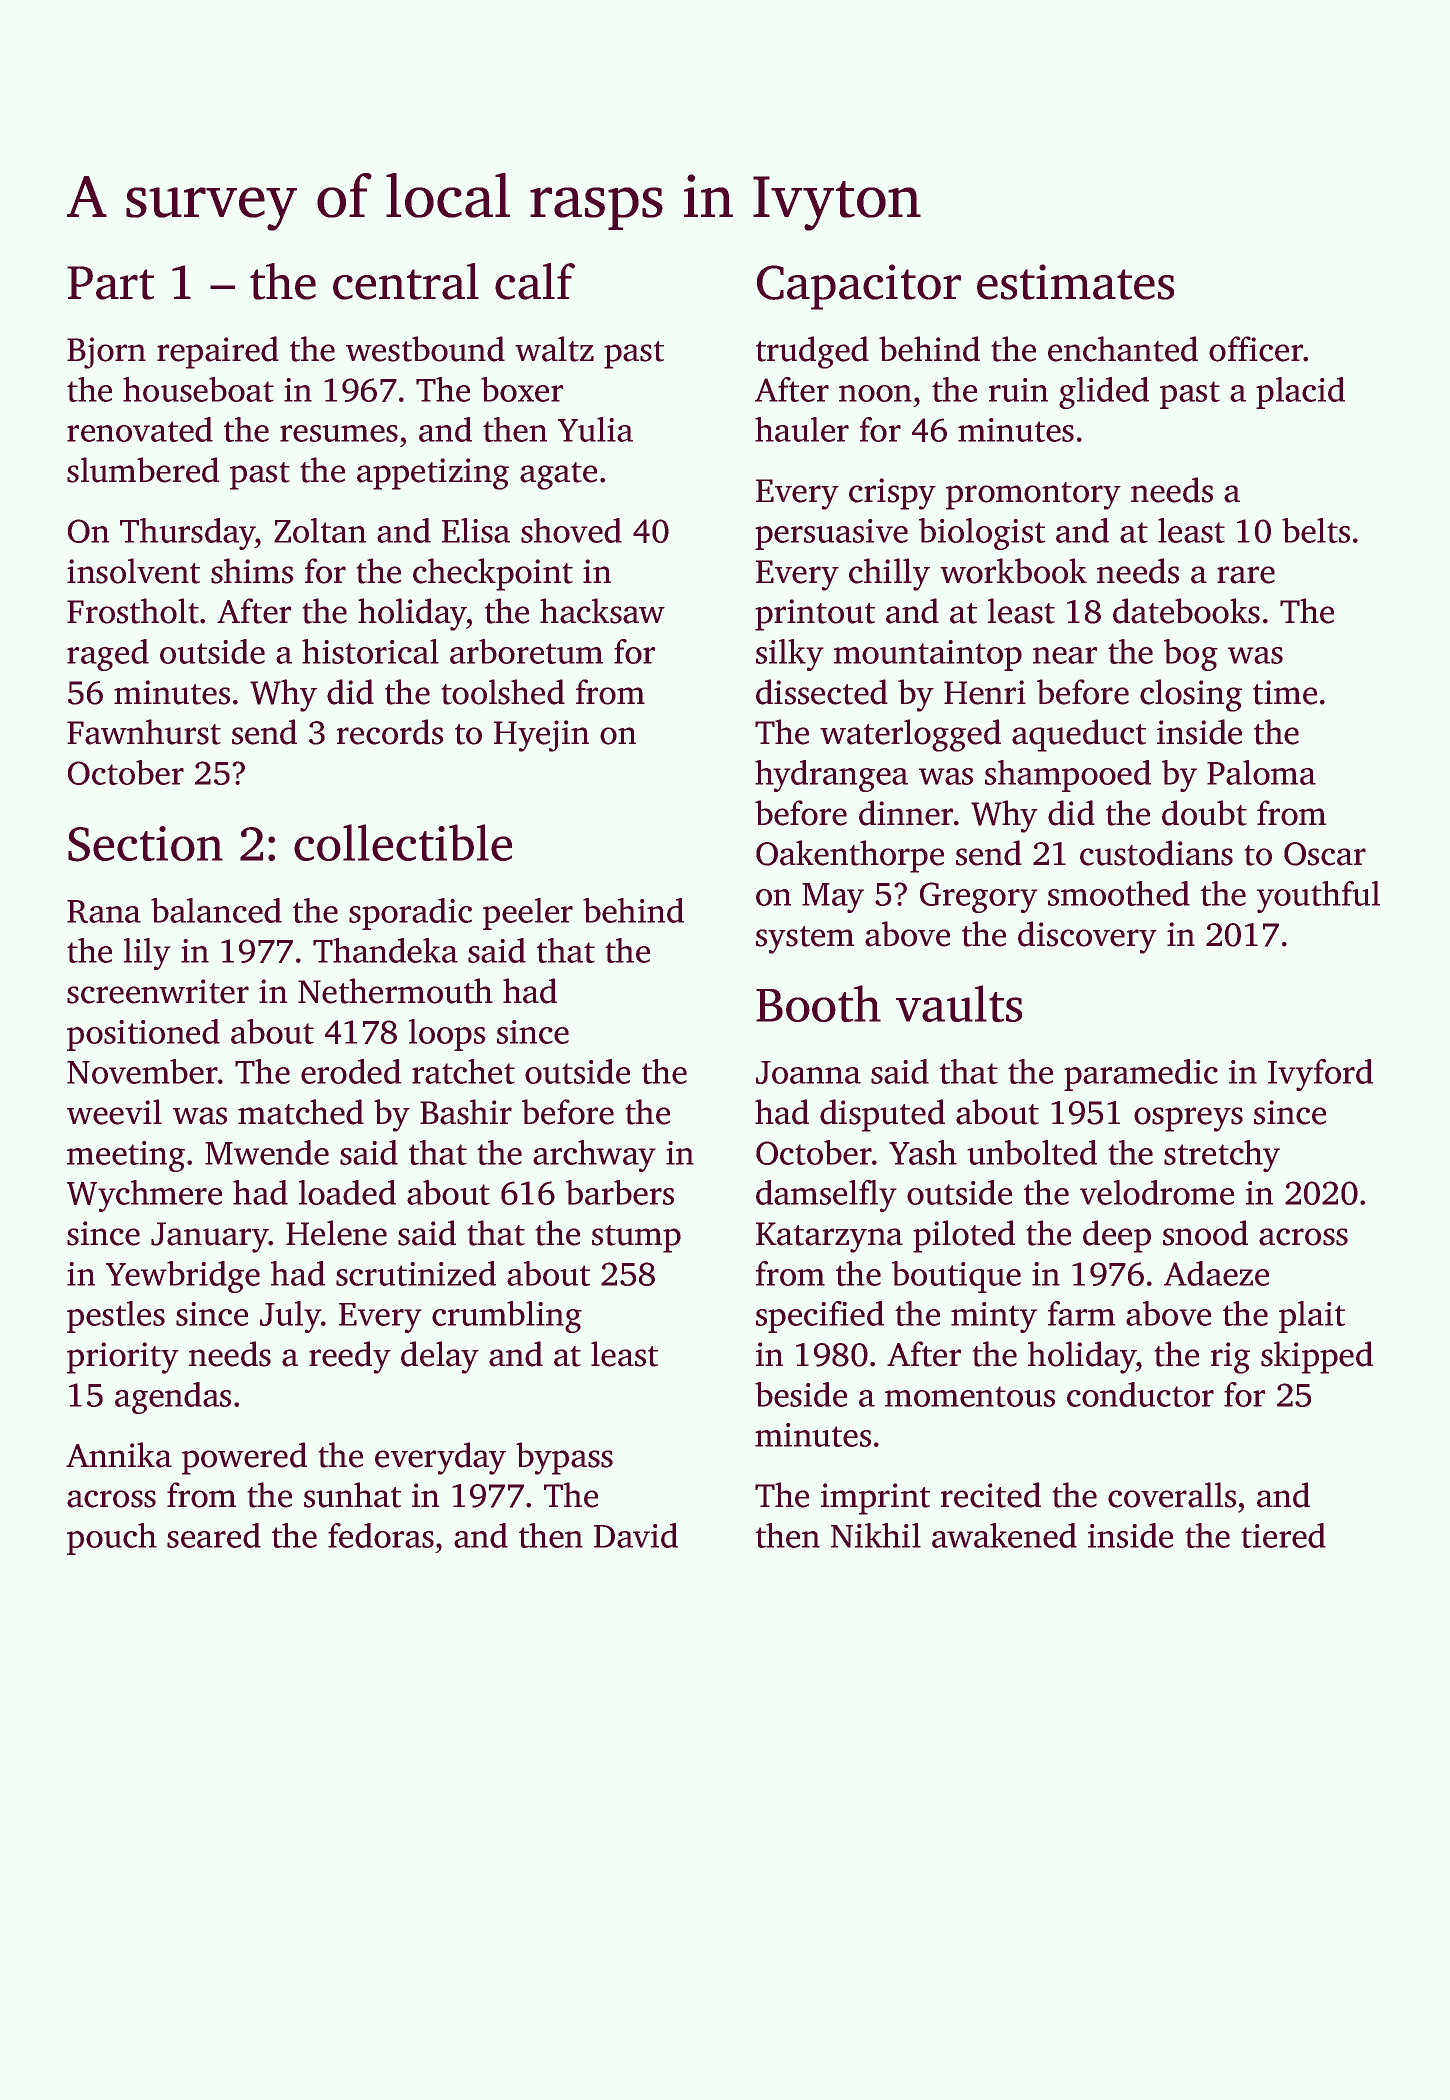 The height and width of the image is (2100, 1450). I want to click on deep, so click(1117, 1236).
